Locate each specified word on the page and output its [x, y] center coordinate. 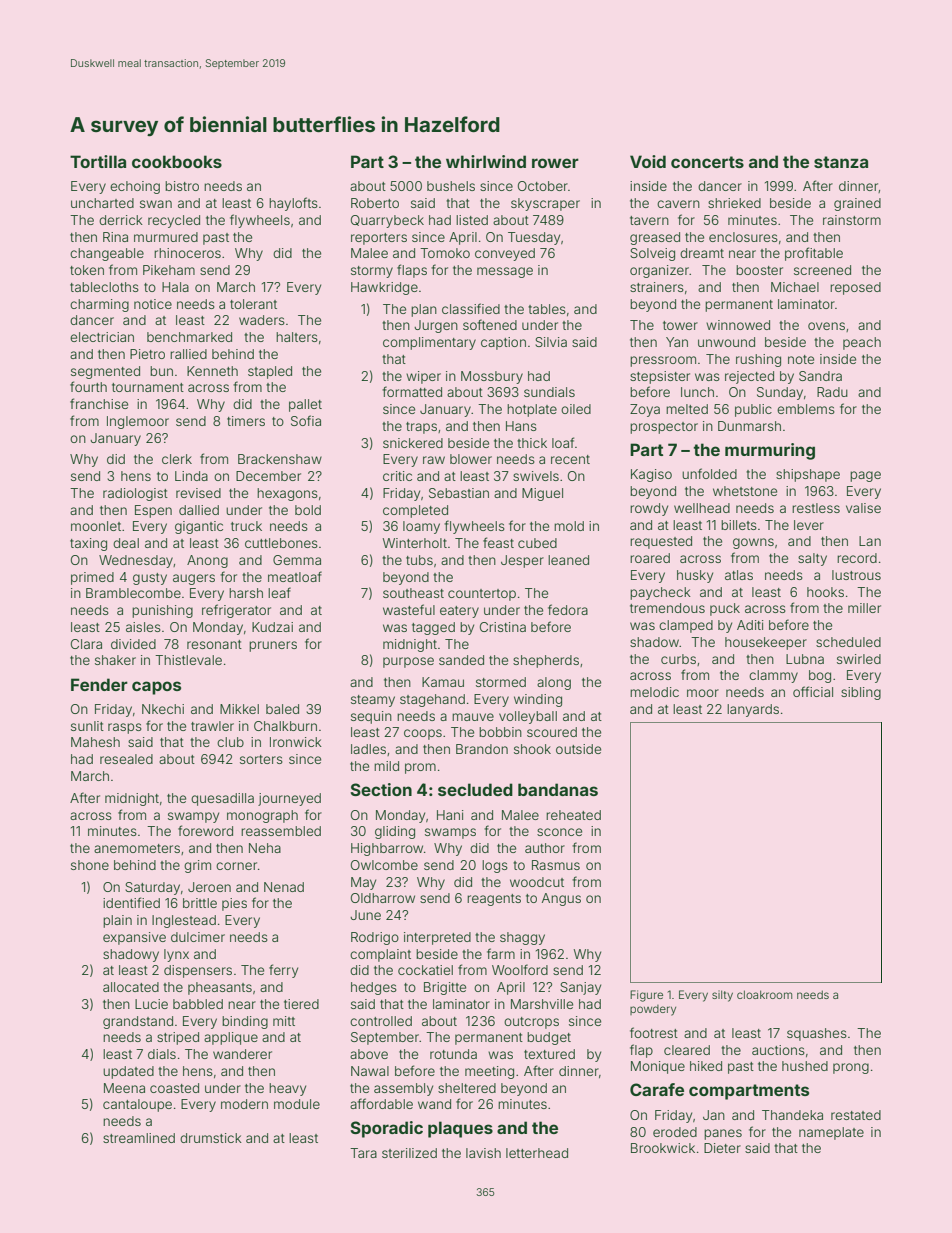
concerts [707, 162]
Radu [832, 392]
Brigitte [445, 988]
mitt [284, 1021]
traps [421, 428]
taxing [88, 544]
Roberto [375, 203]
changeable [107, 254]
